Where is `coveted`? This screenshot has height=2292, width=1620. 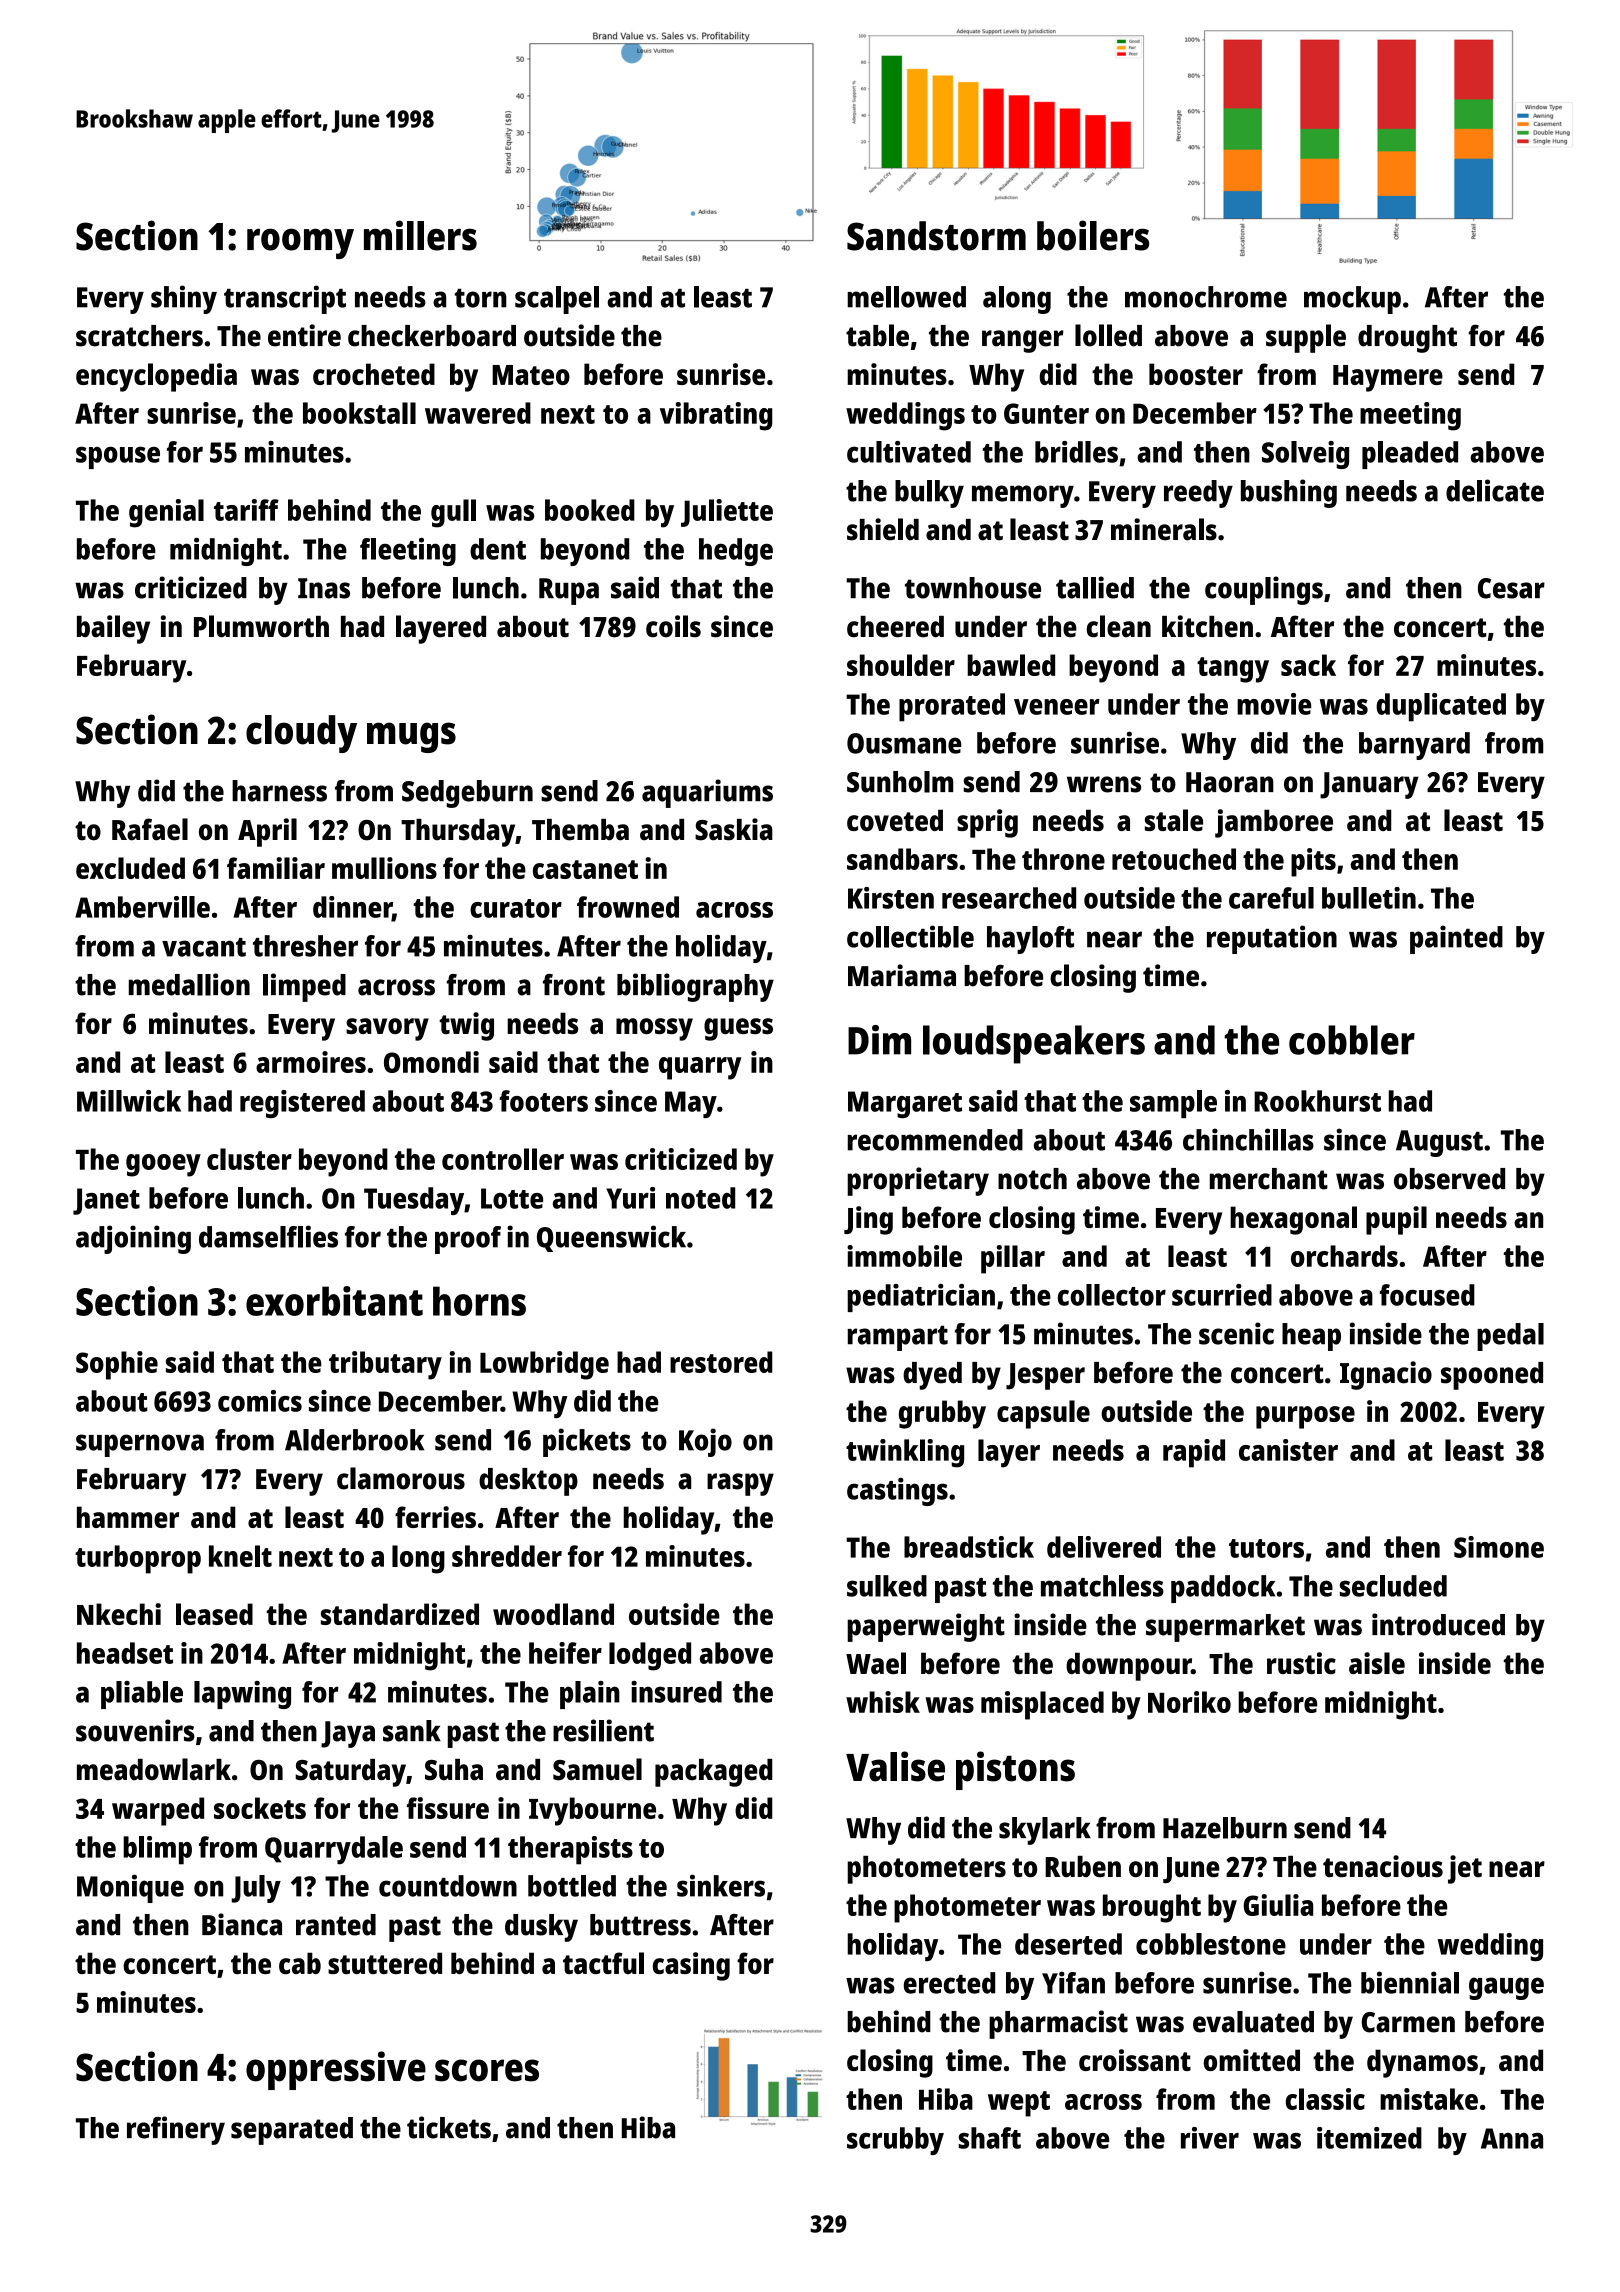
coveted is located at coordinates (895, 820).
